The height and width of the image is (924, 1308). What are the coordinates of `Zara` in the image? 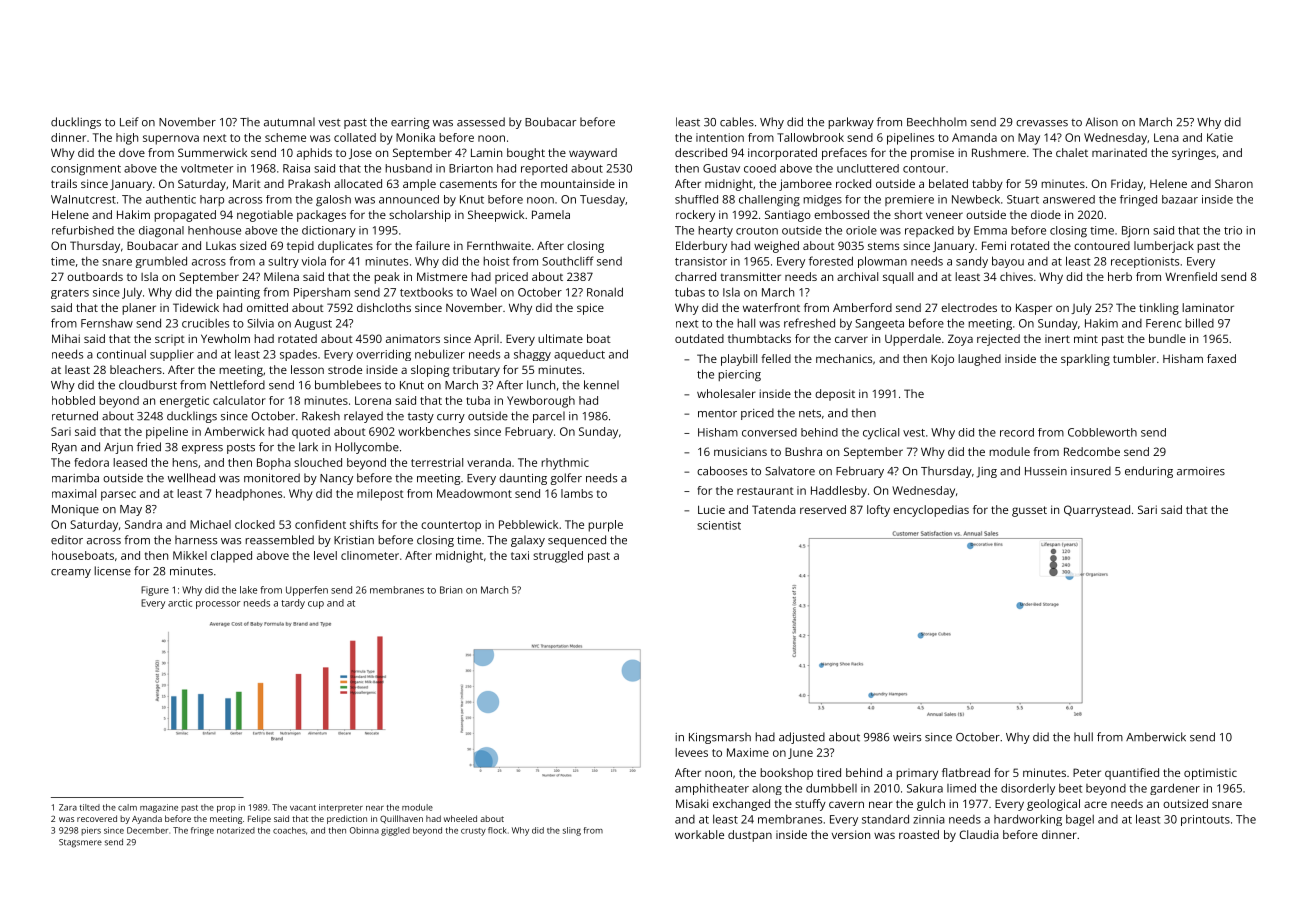 It's located at (68, 807).
